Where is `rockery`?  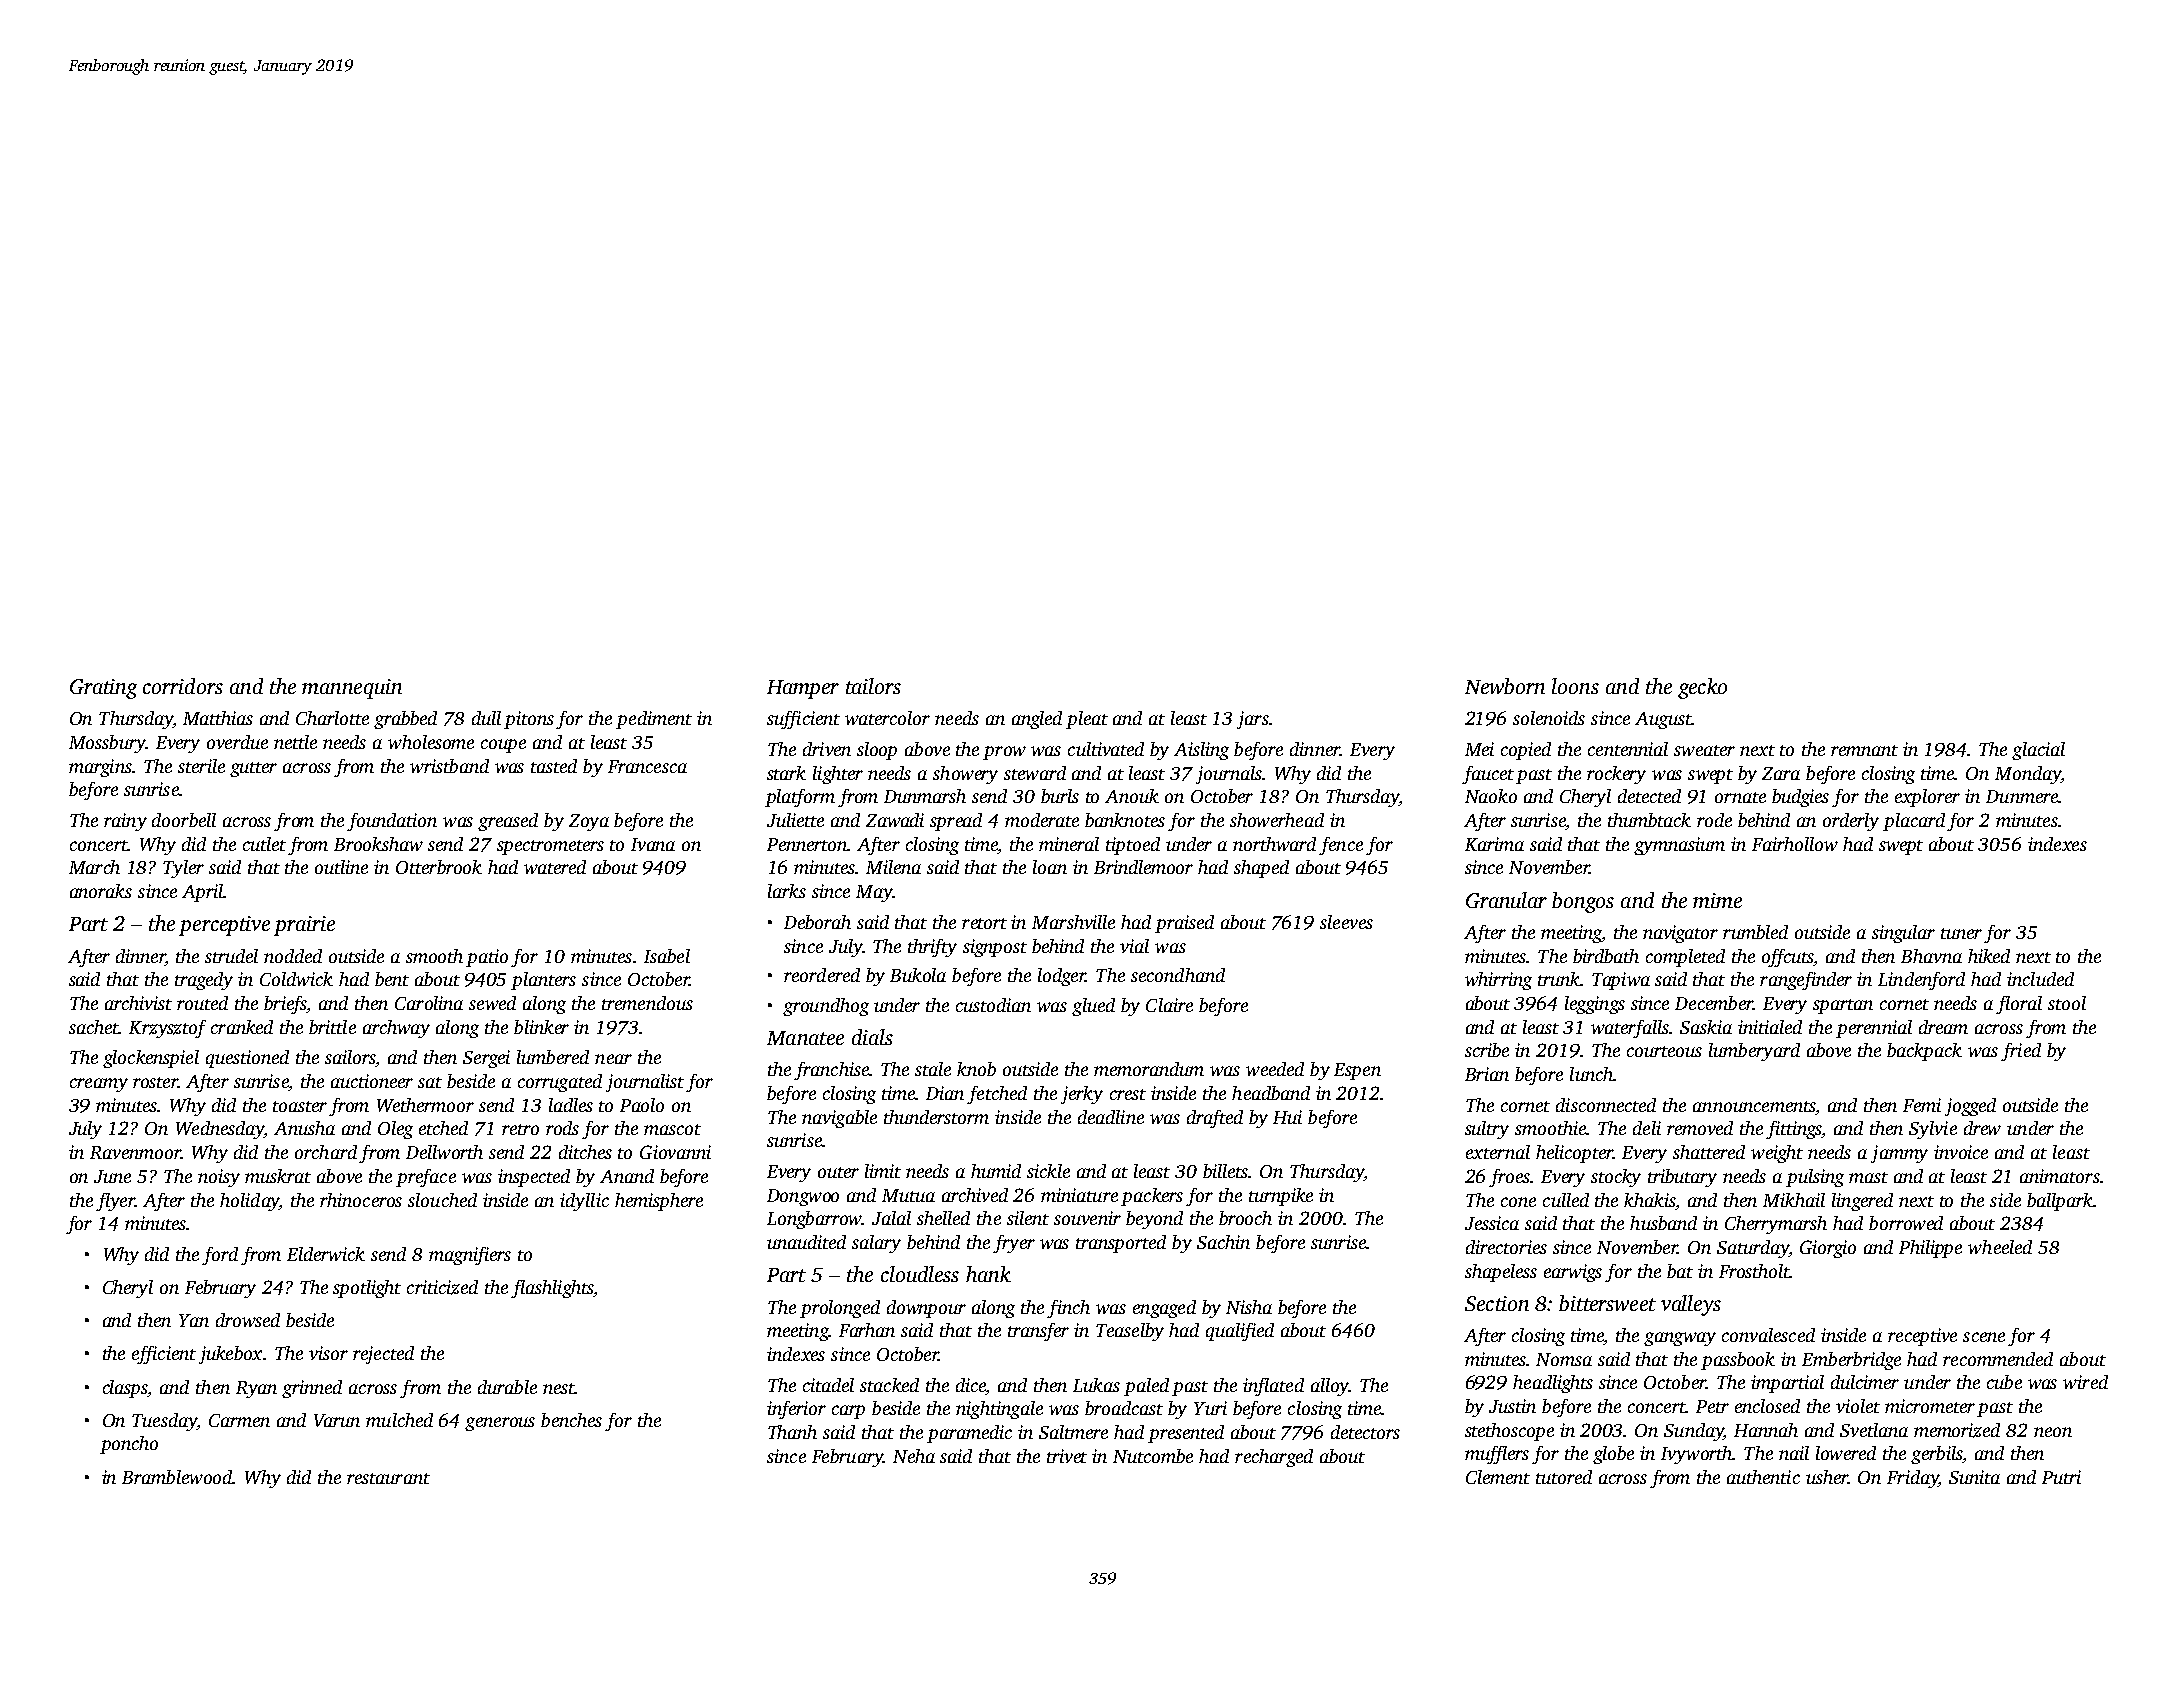 rockery is located at coordinates (1616, 775).
